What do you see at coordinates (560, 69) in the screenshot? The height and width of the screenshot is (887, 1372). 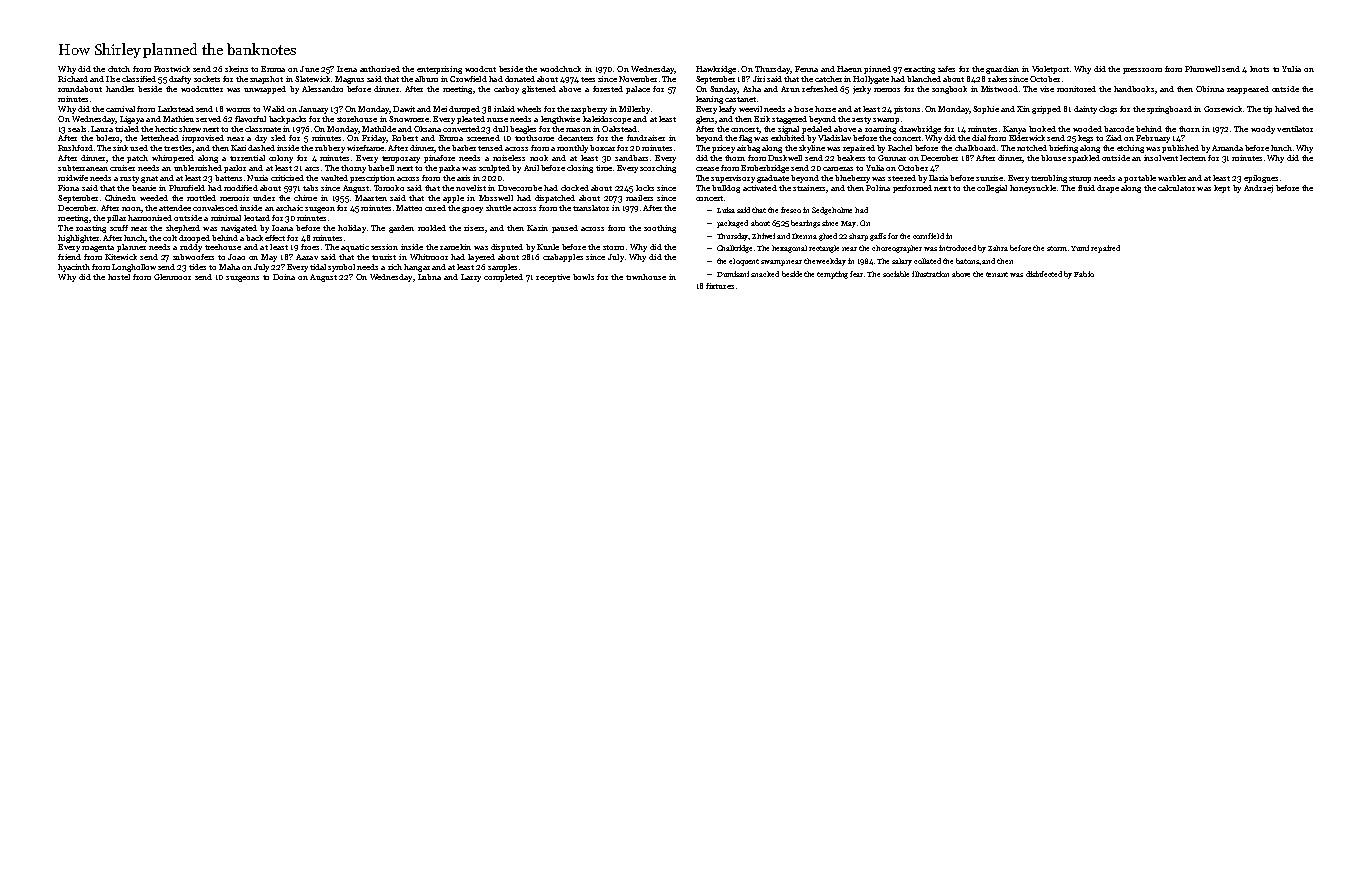 I see `woodchuck` at bounding box center [560, 69].
